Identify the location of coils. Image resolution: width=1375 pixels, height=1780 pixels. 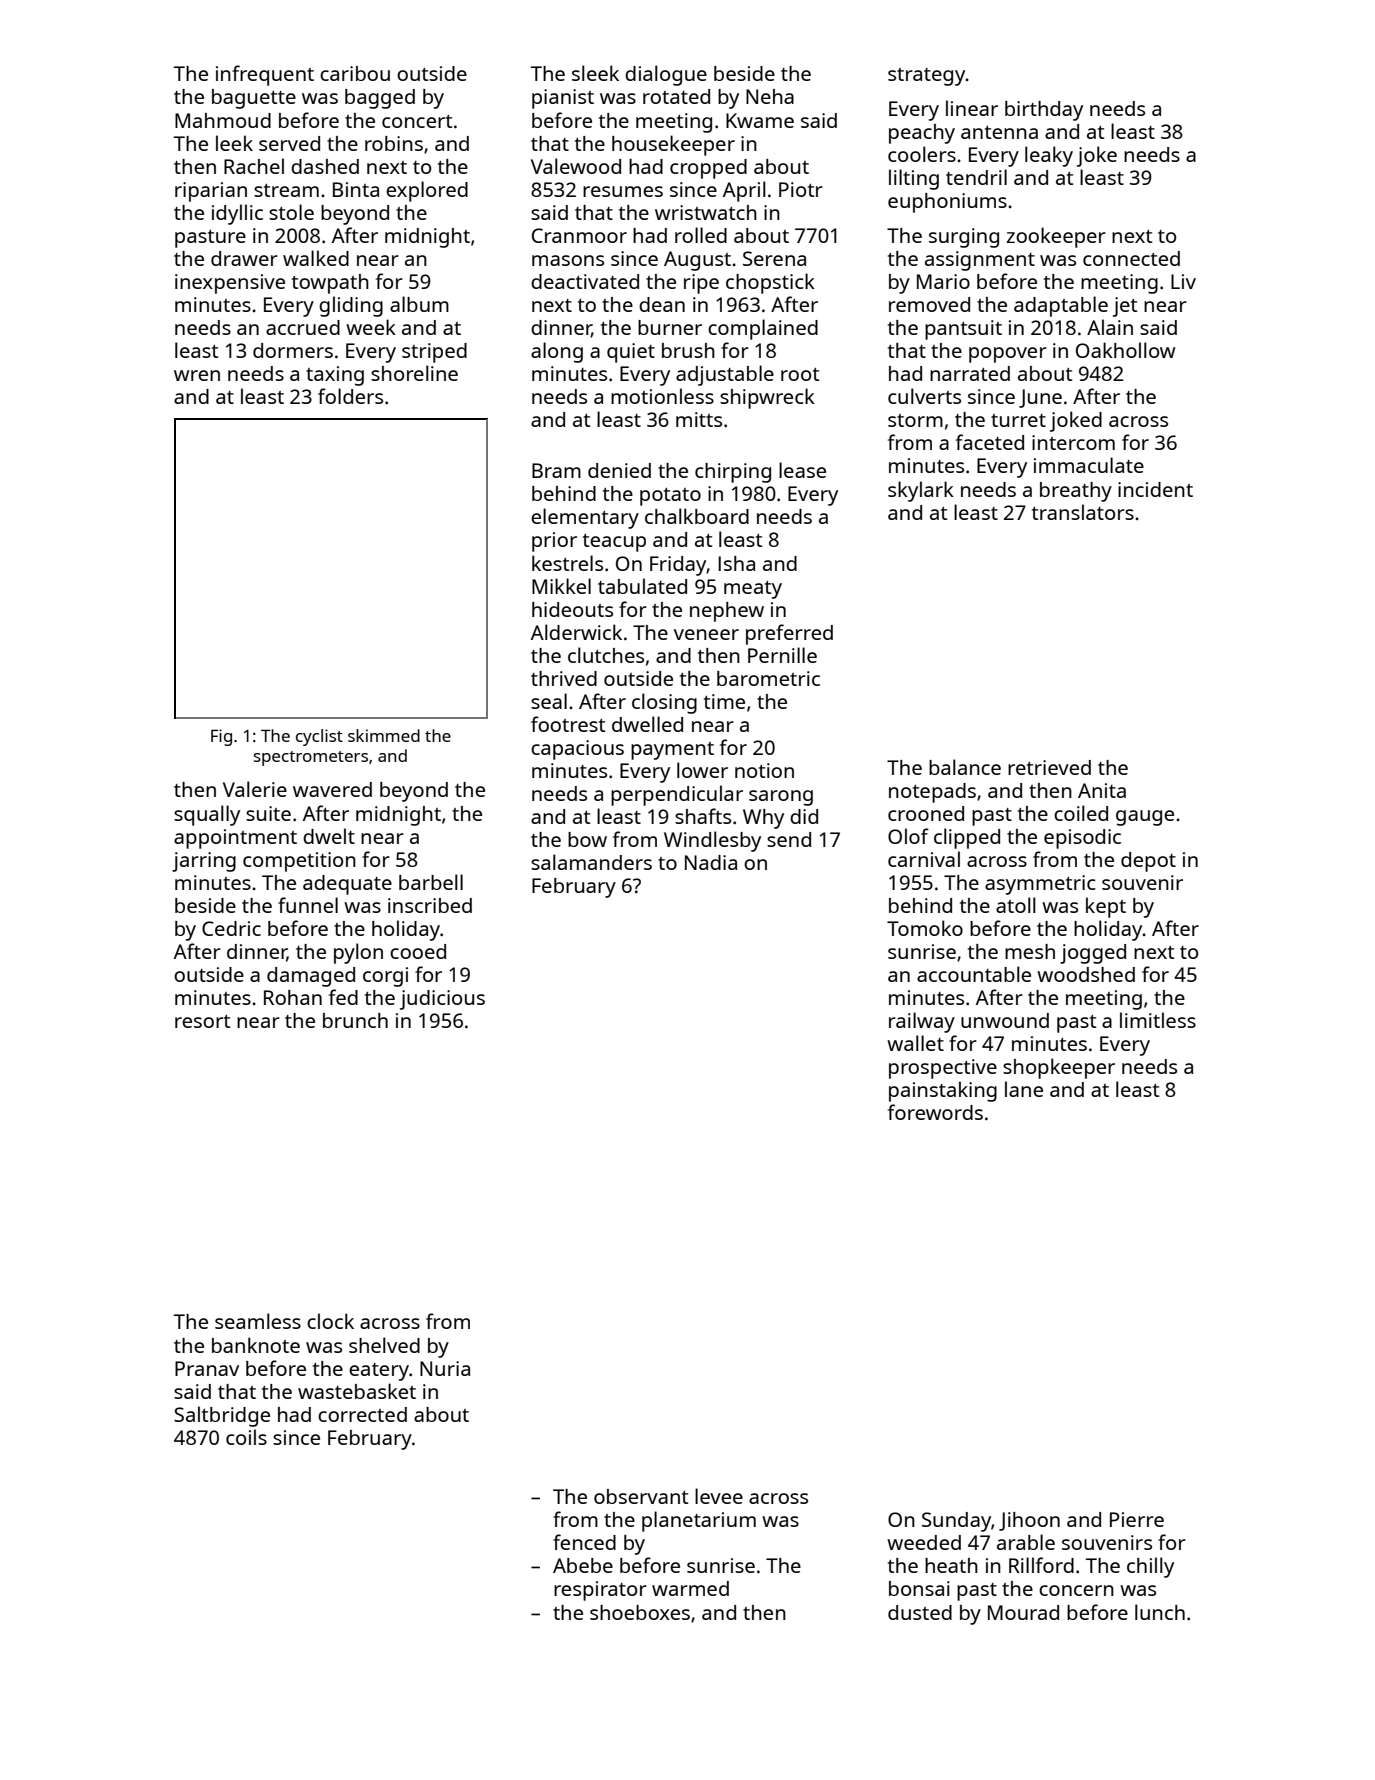
(246, 1437).
